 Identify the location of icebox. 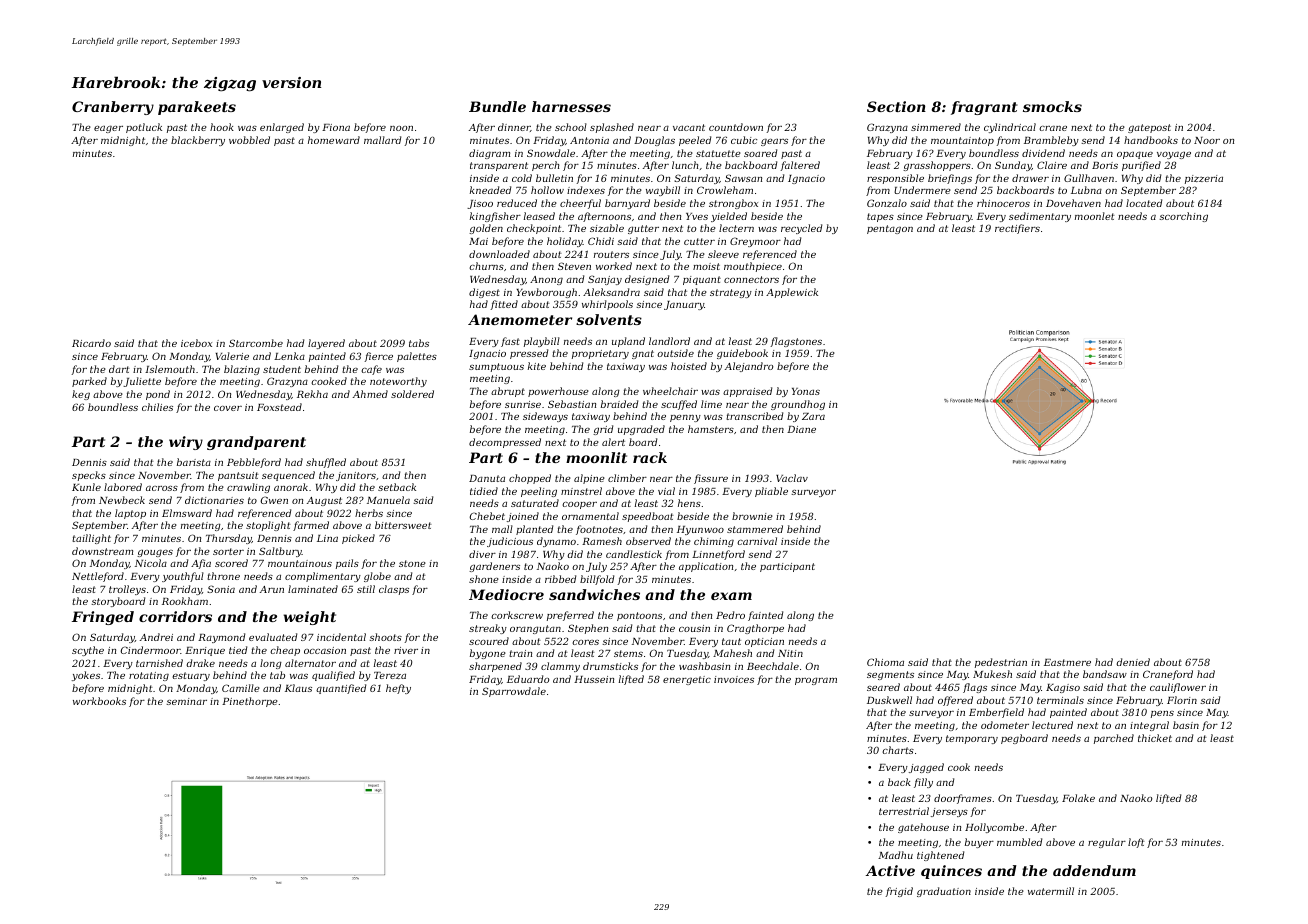
(196, 343).
